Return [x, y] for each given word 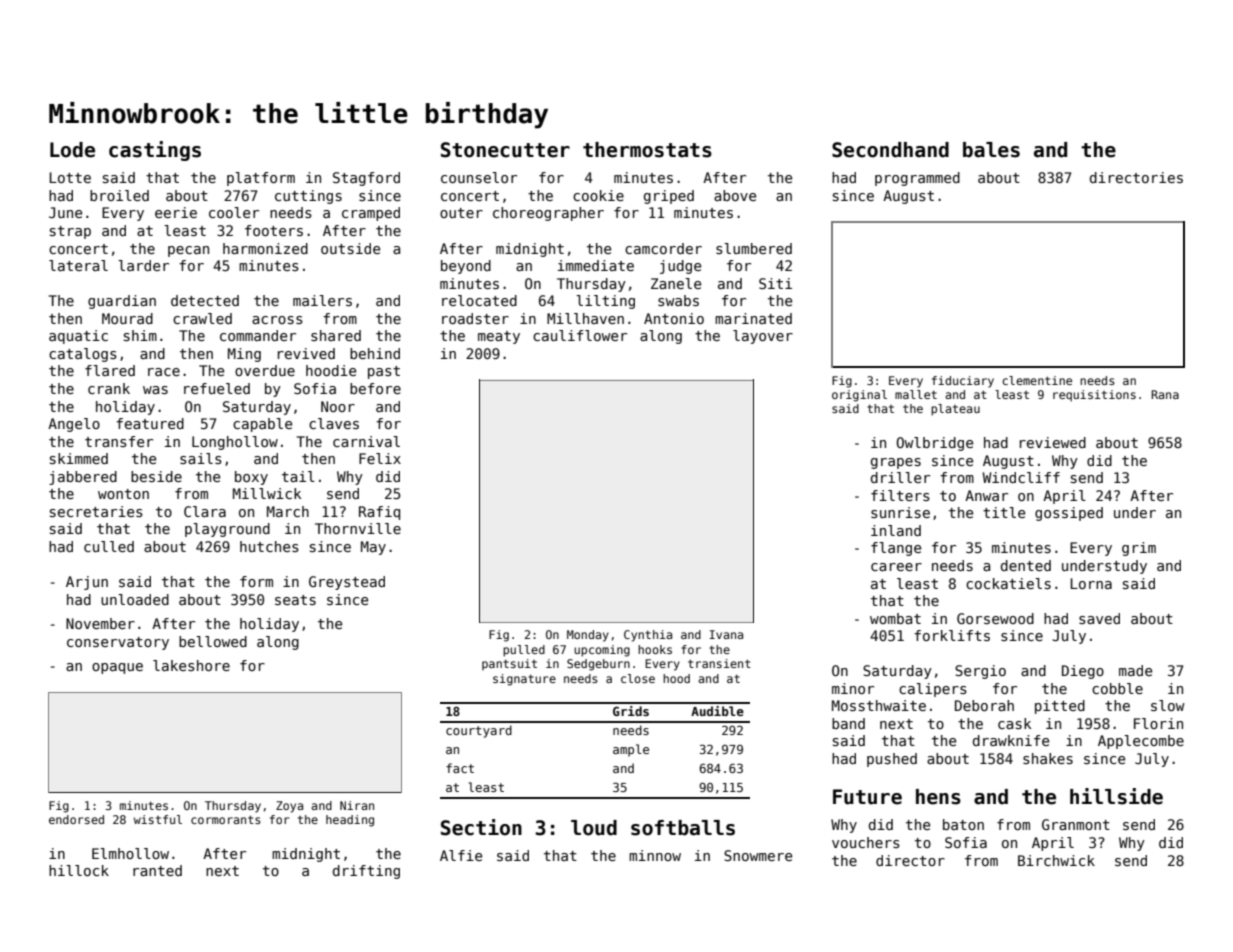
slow [1168, 705]
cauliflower [580, 335]
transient [719, 663]
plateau [955, 410]
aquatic [78, 337]
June [65, 212]
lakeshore [191, 665]
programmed [917, 179]
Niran [357, 805]
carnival [366, 441]
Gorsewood [995, 618]
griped [669, 197]
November [100, 623]
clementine [1037, 380]
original [859, 396]
